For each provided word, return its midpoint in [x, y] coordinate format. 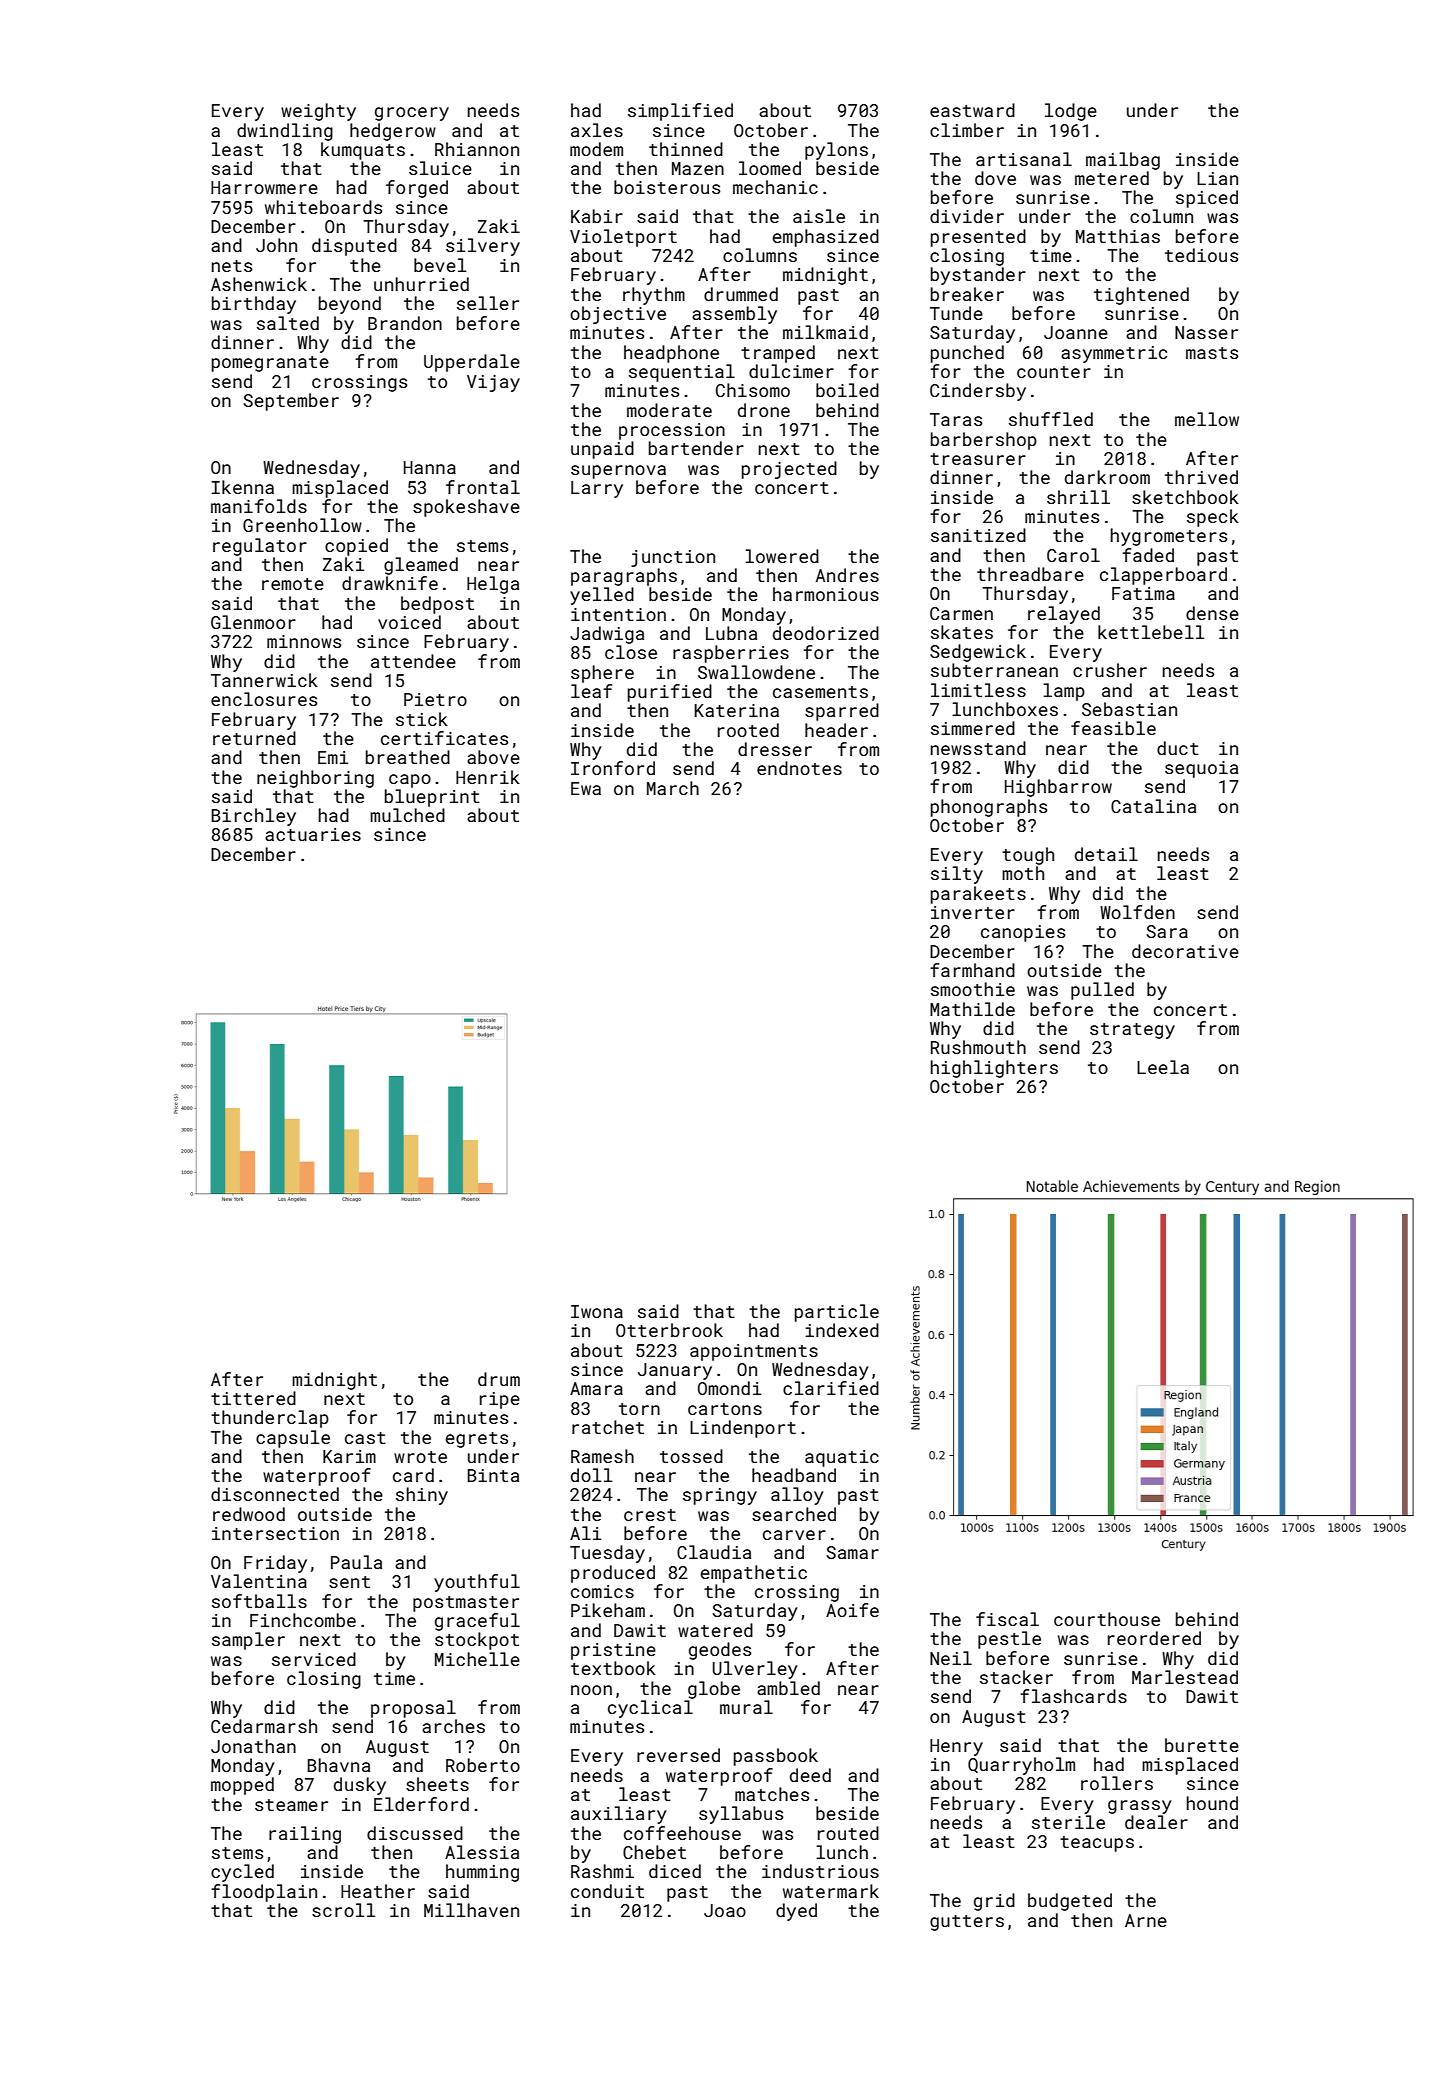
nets [232, 266]
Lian [1217, 178]
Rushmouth [978, 1047]
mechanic [775, 187]
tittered [253, 1398]
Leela [1163, 1067]
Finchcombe [303, 1620]
